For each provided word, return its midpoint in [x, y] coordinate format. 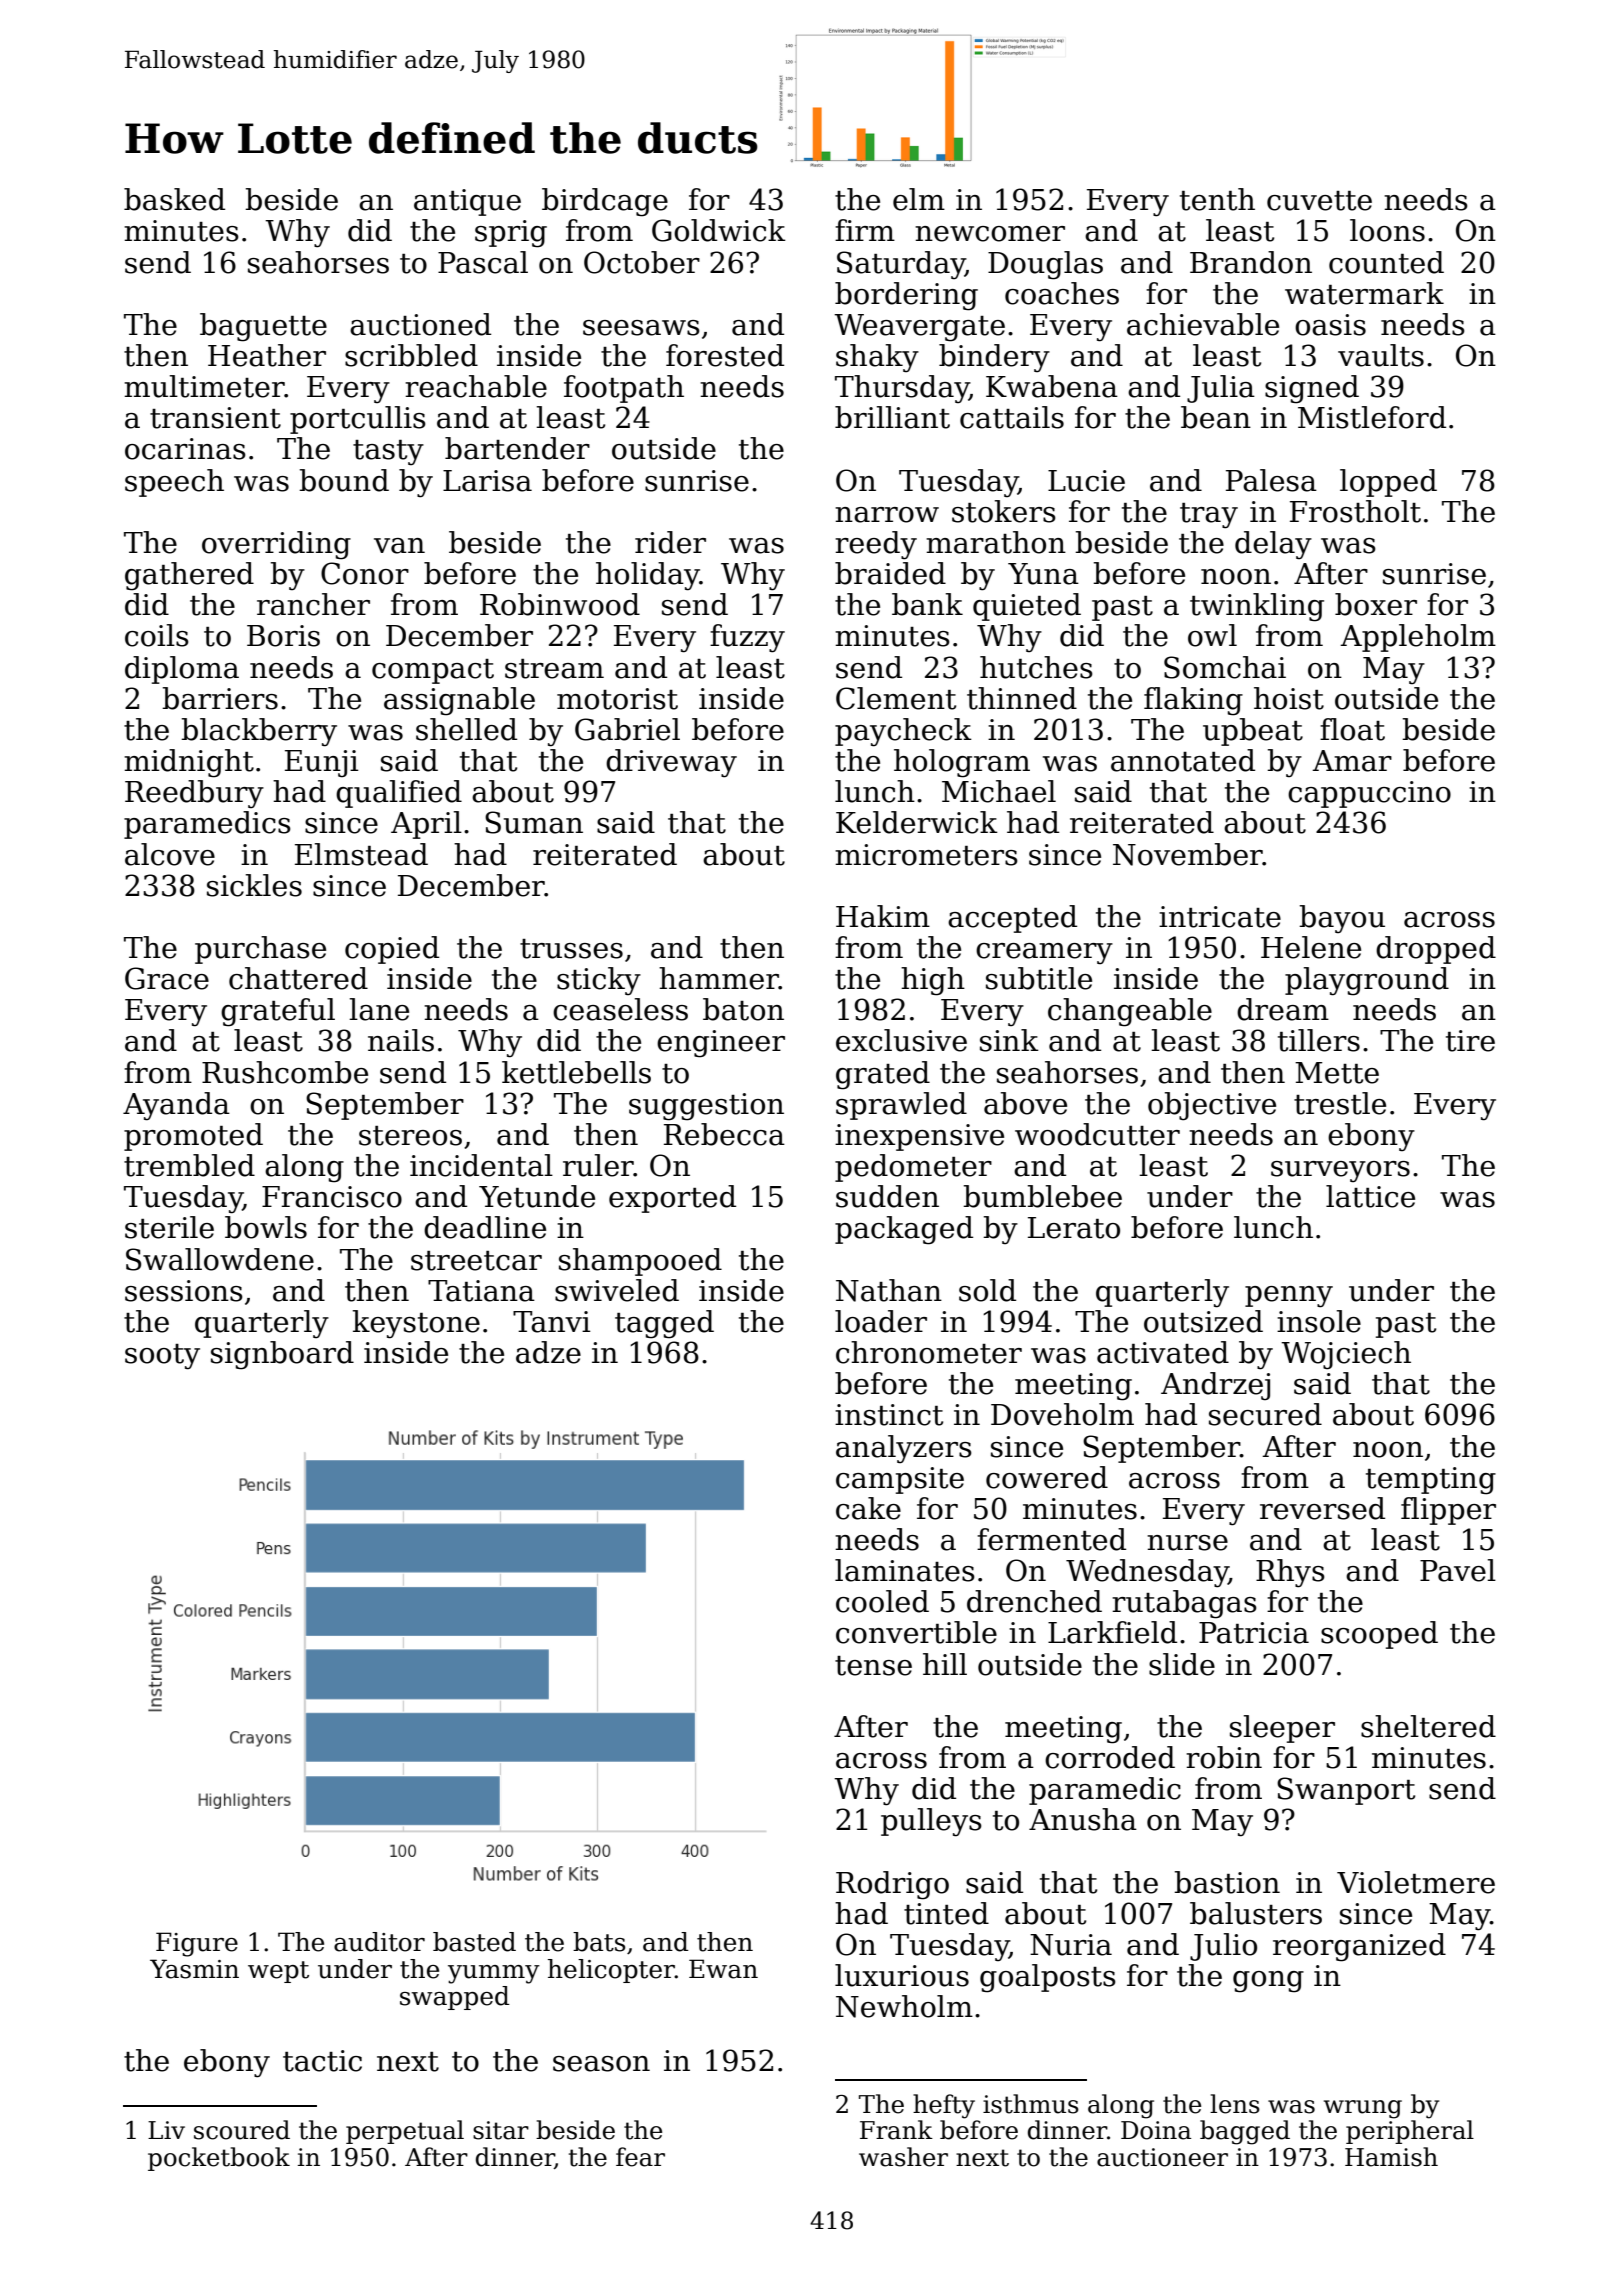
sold [987, 1290]
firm [865, 230]
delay [1273, 545]
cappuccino [1369, 794]
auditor [379, 1942]
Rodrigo [892, 1885]
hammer [719, 978]
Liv [166, 2130]
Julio [1223, 1947]
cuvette [1319, 201]
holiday [648, 576]
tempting [1431, 1481]
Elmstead [361, 854]
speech [174, 483]
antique [467, 202]
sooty [162, 1357]
